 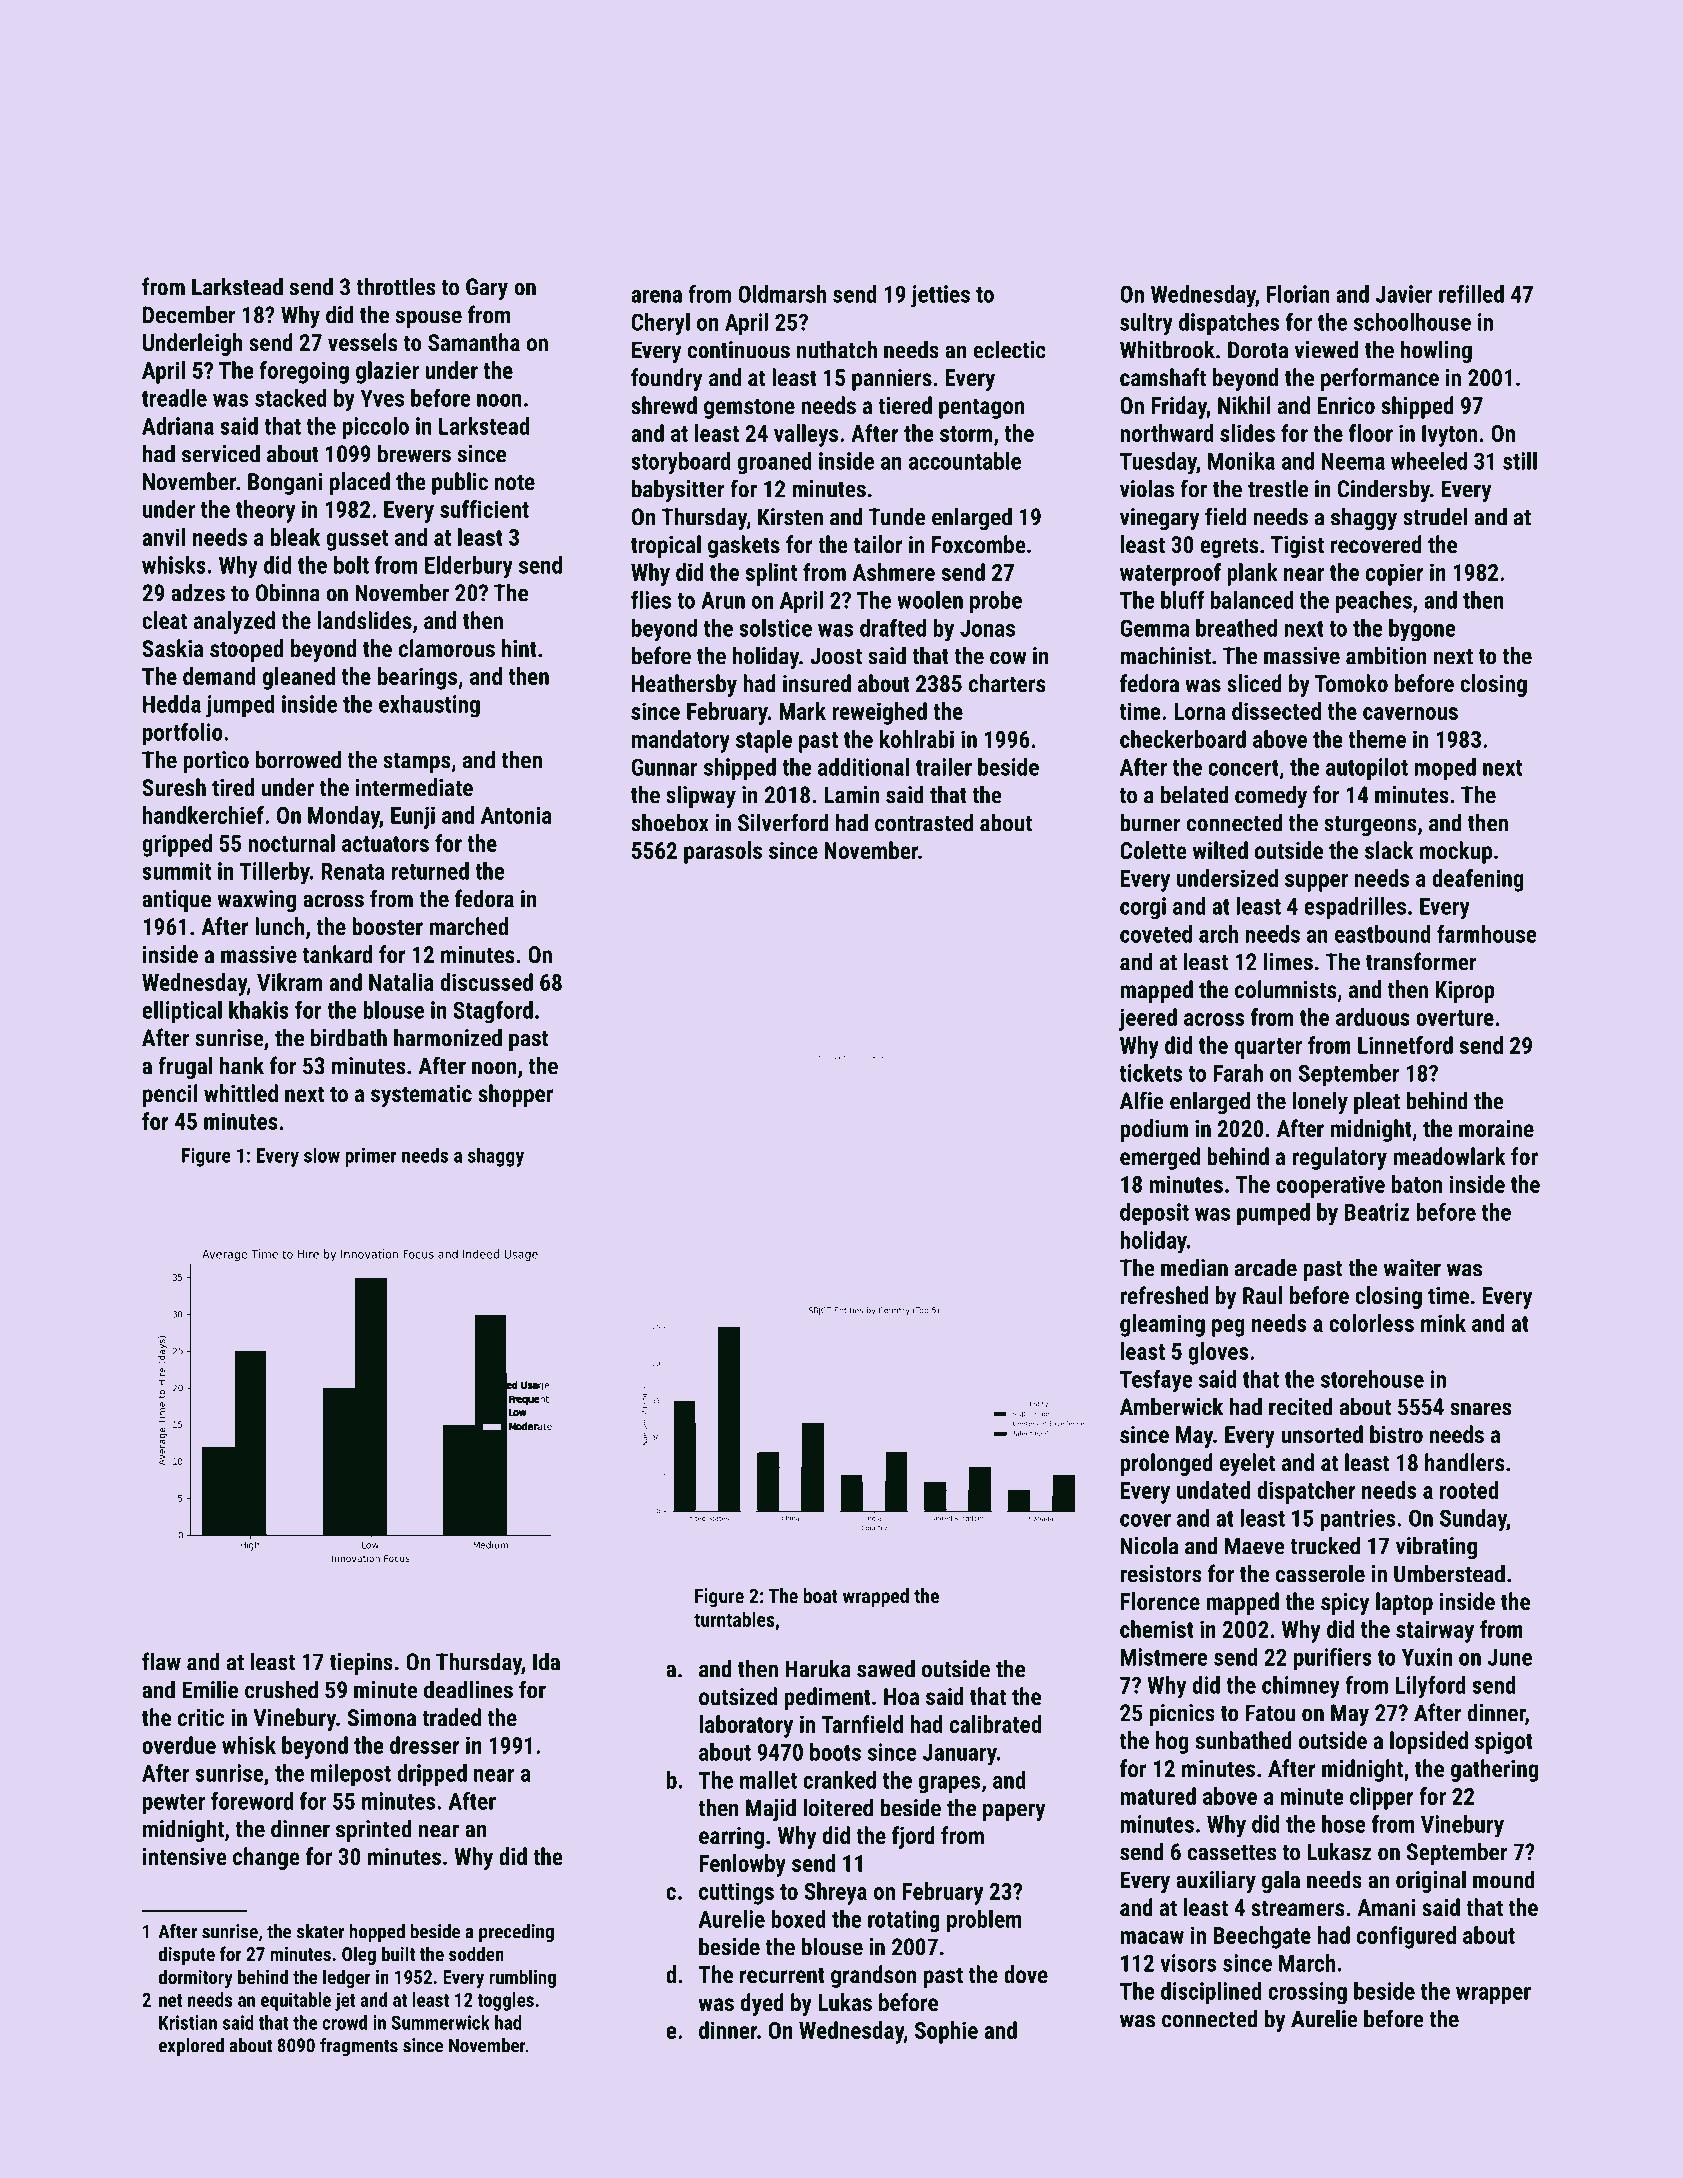 What do you see at coordinates (1410, 713) in the page?
I see `cavernous` at bounding box center [1410, 713].
